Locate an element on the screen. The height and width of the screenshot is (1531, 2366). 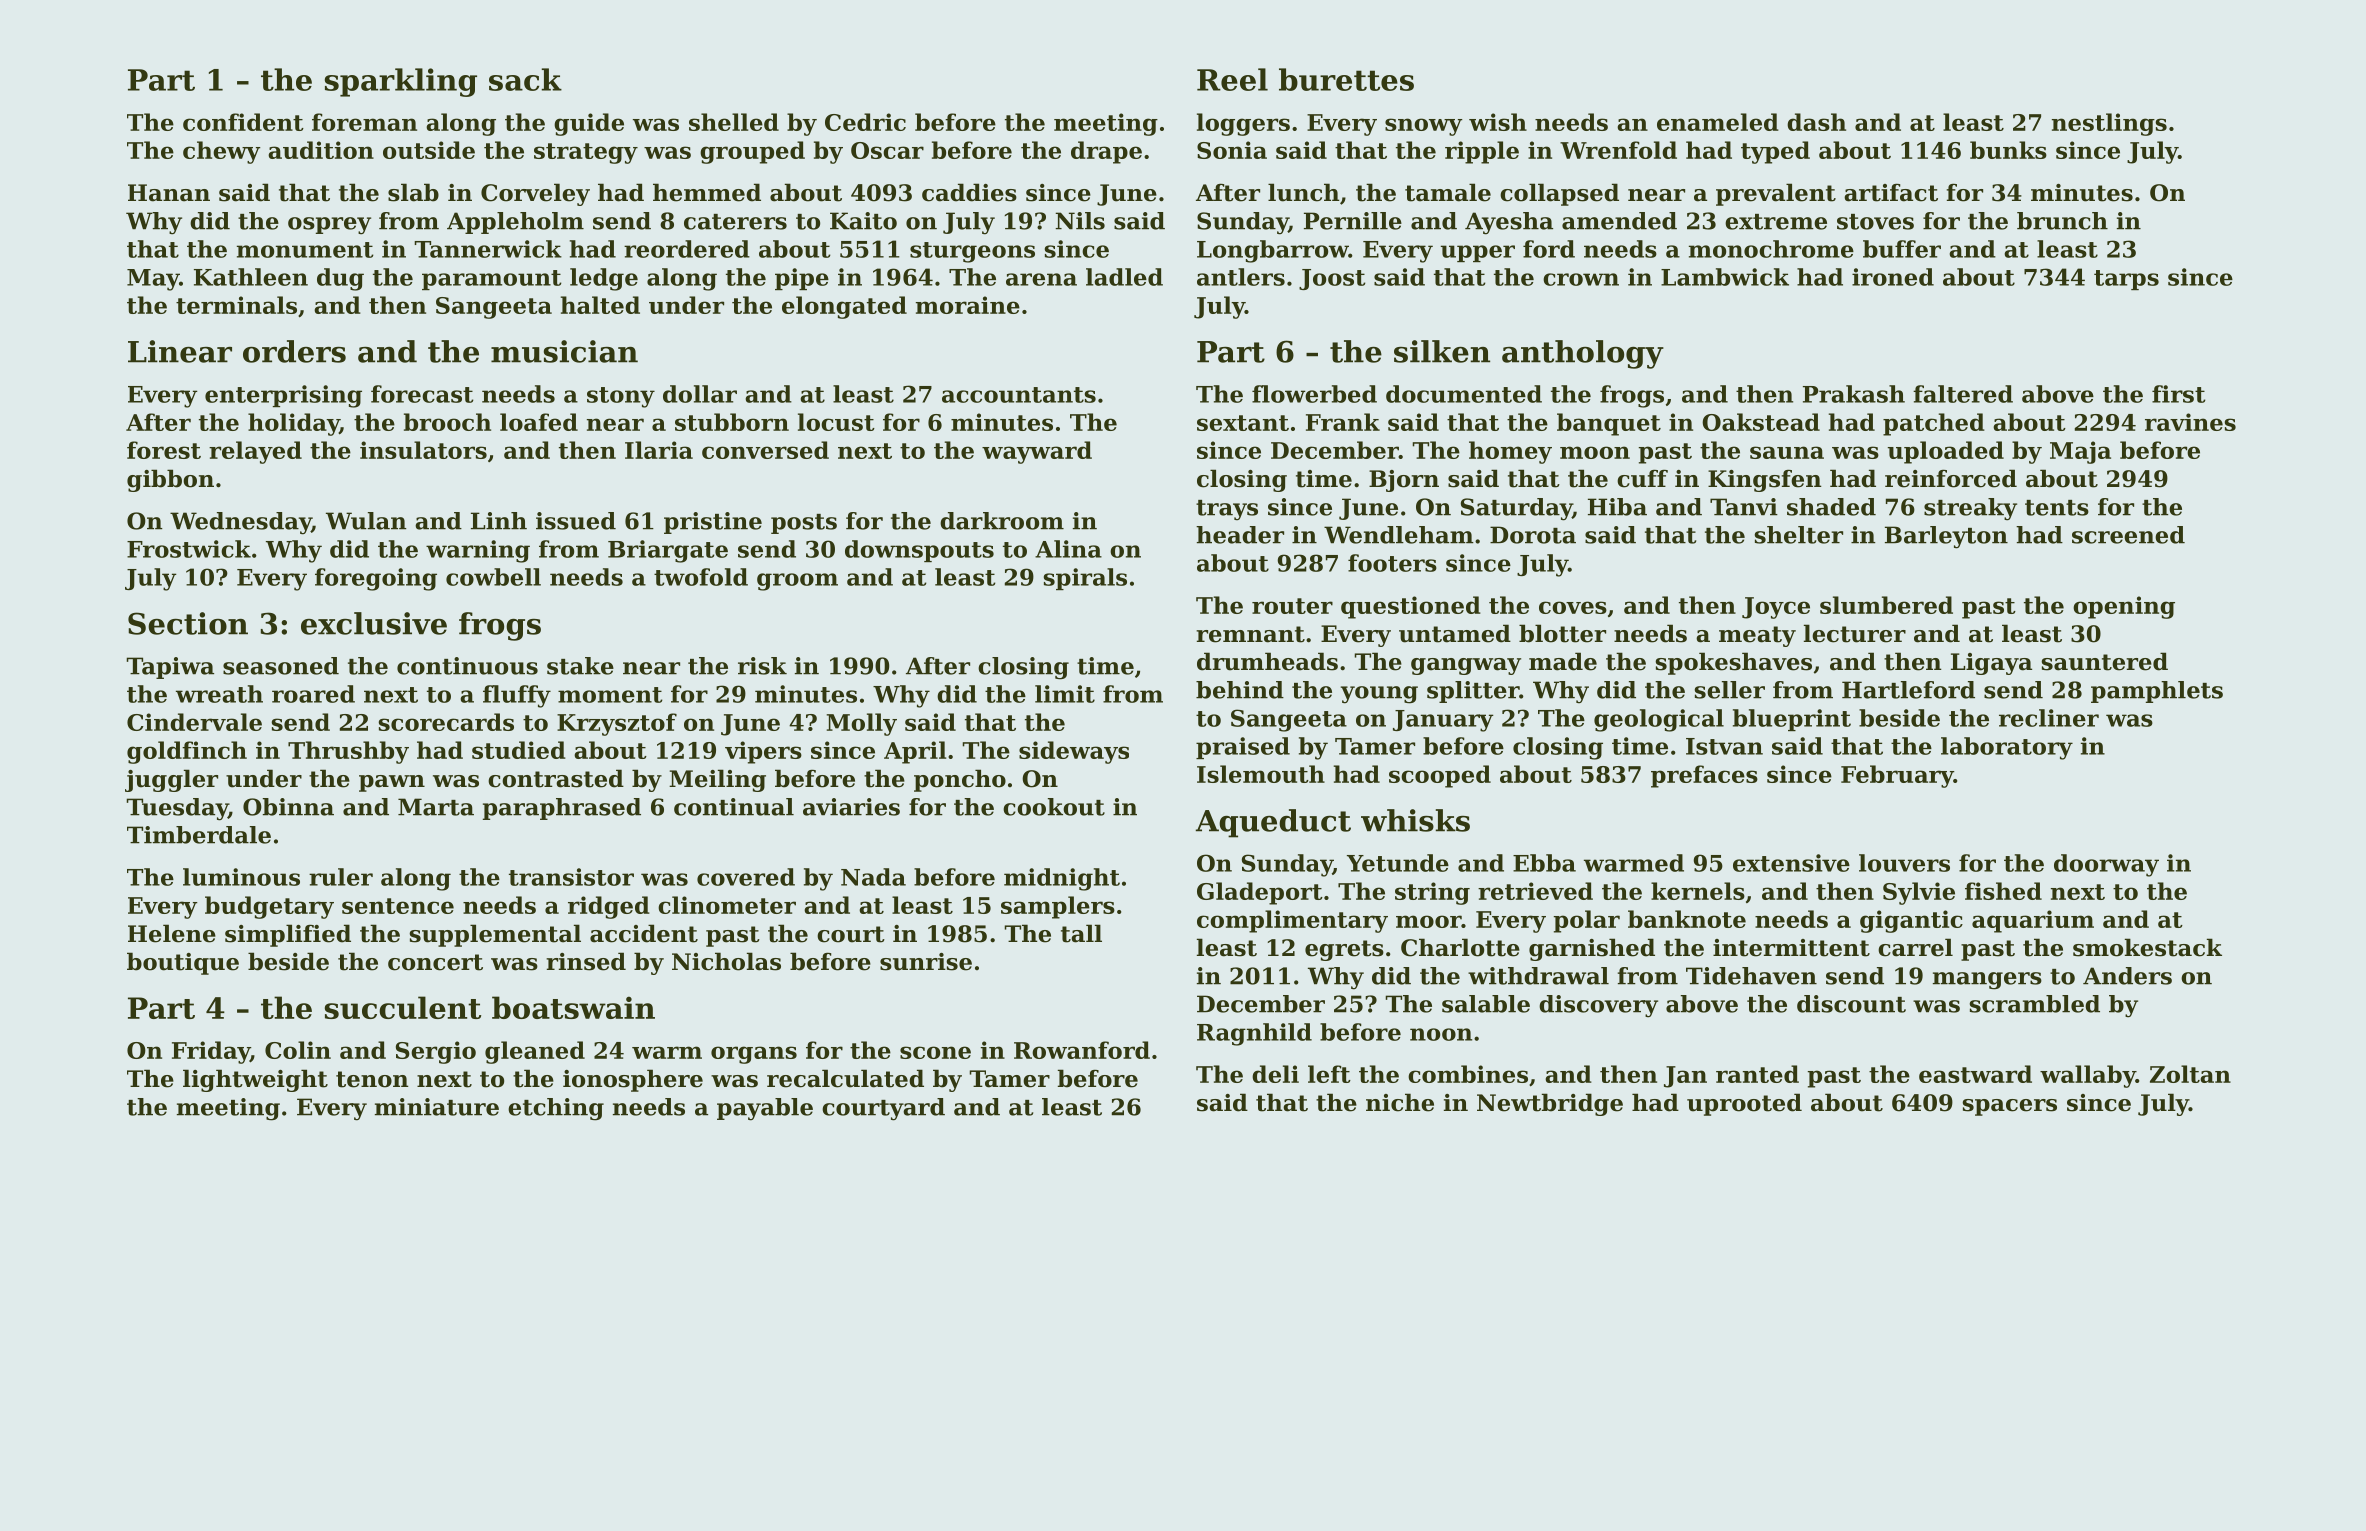
screened is located at coordinates (2128, 535).
